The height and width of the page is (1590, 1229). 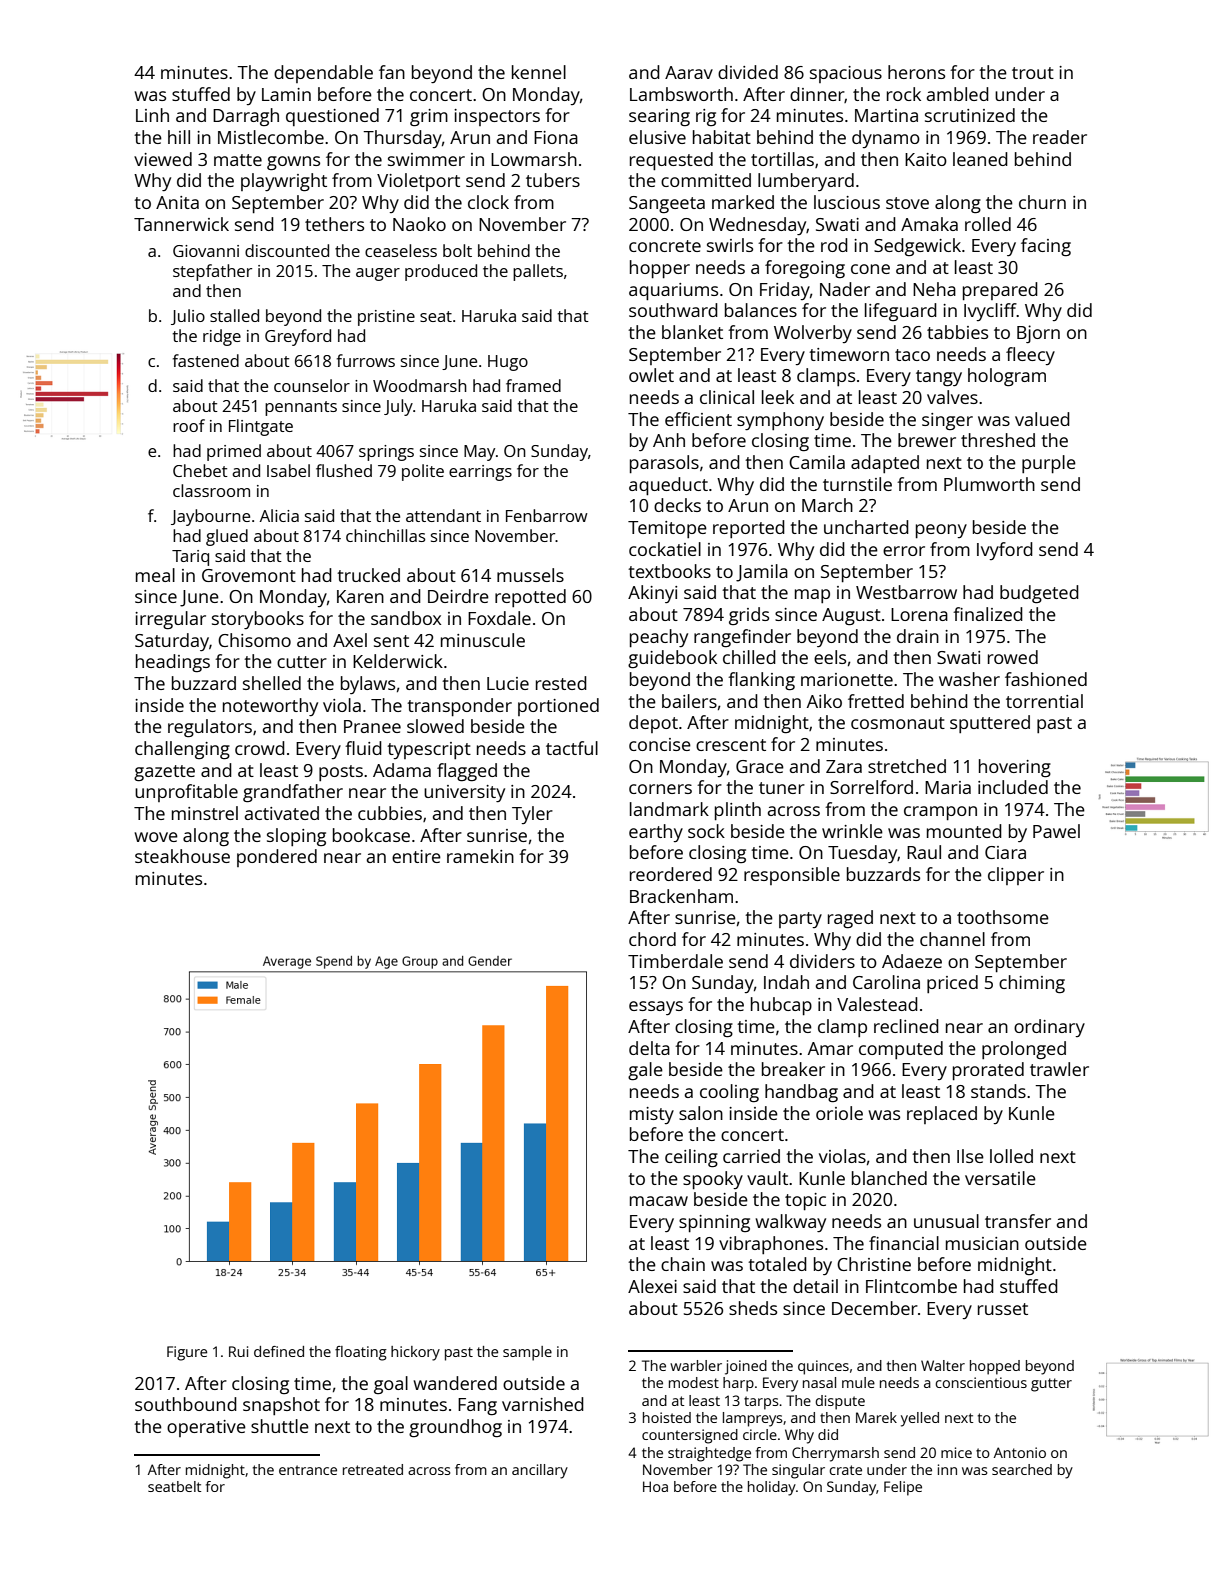 What do you see at coordinates (539, 72) in the page?
I see `kennel` at bounding box center [539, 72].
